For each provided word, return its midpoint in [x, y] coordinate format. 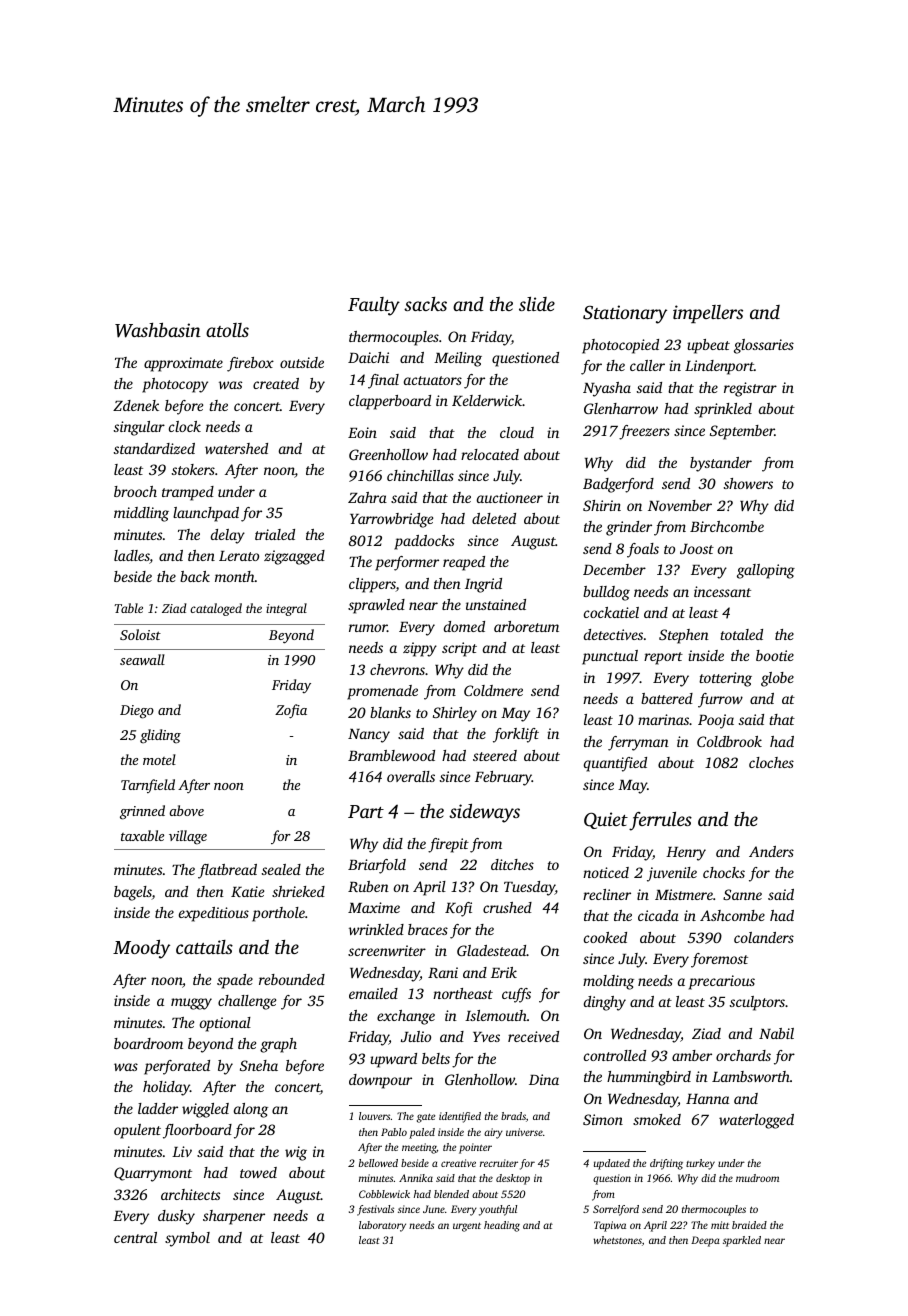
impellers [708, 314]
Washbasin [158, 330]
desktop [513, 1179]
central [135, 1237]
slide [537, 304]
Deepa [705, 1241]
